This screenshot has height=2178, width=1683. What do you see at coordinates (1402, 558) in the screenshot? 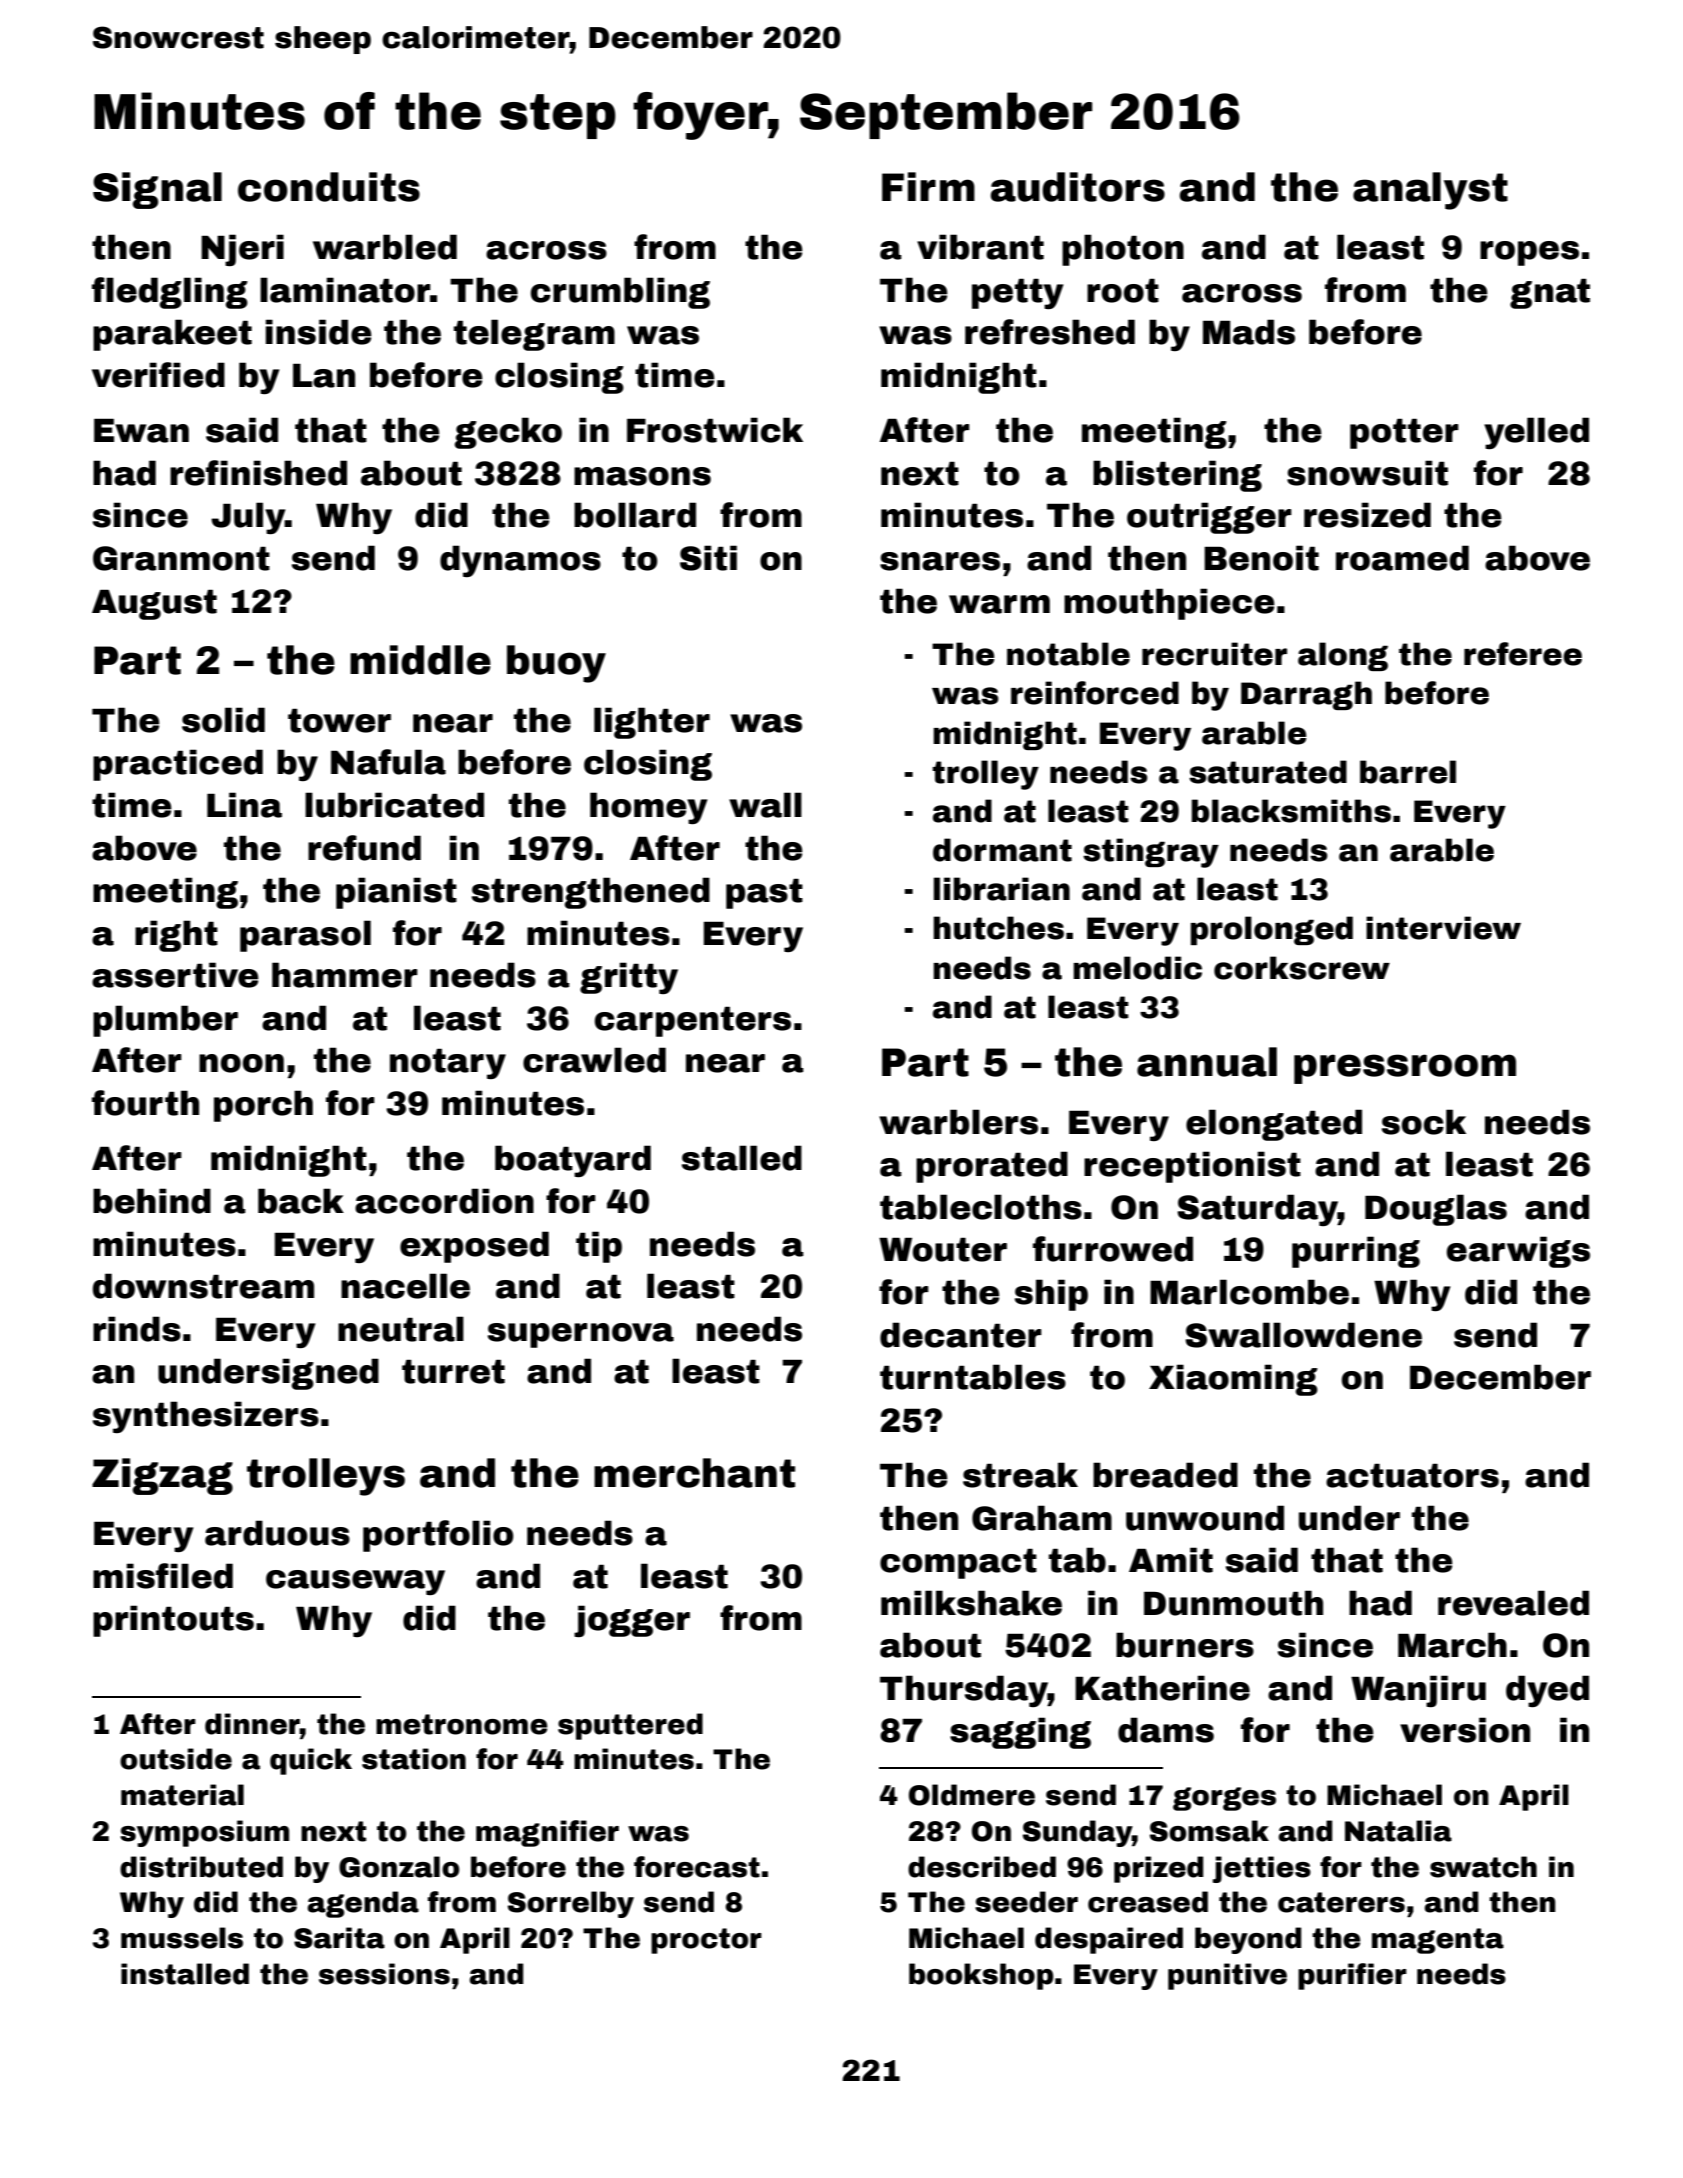
I see `roamed` at bounding box center [1402, 558].
